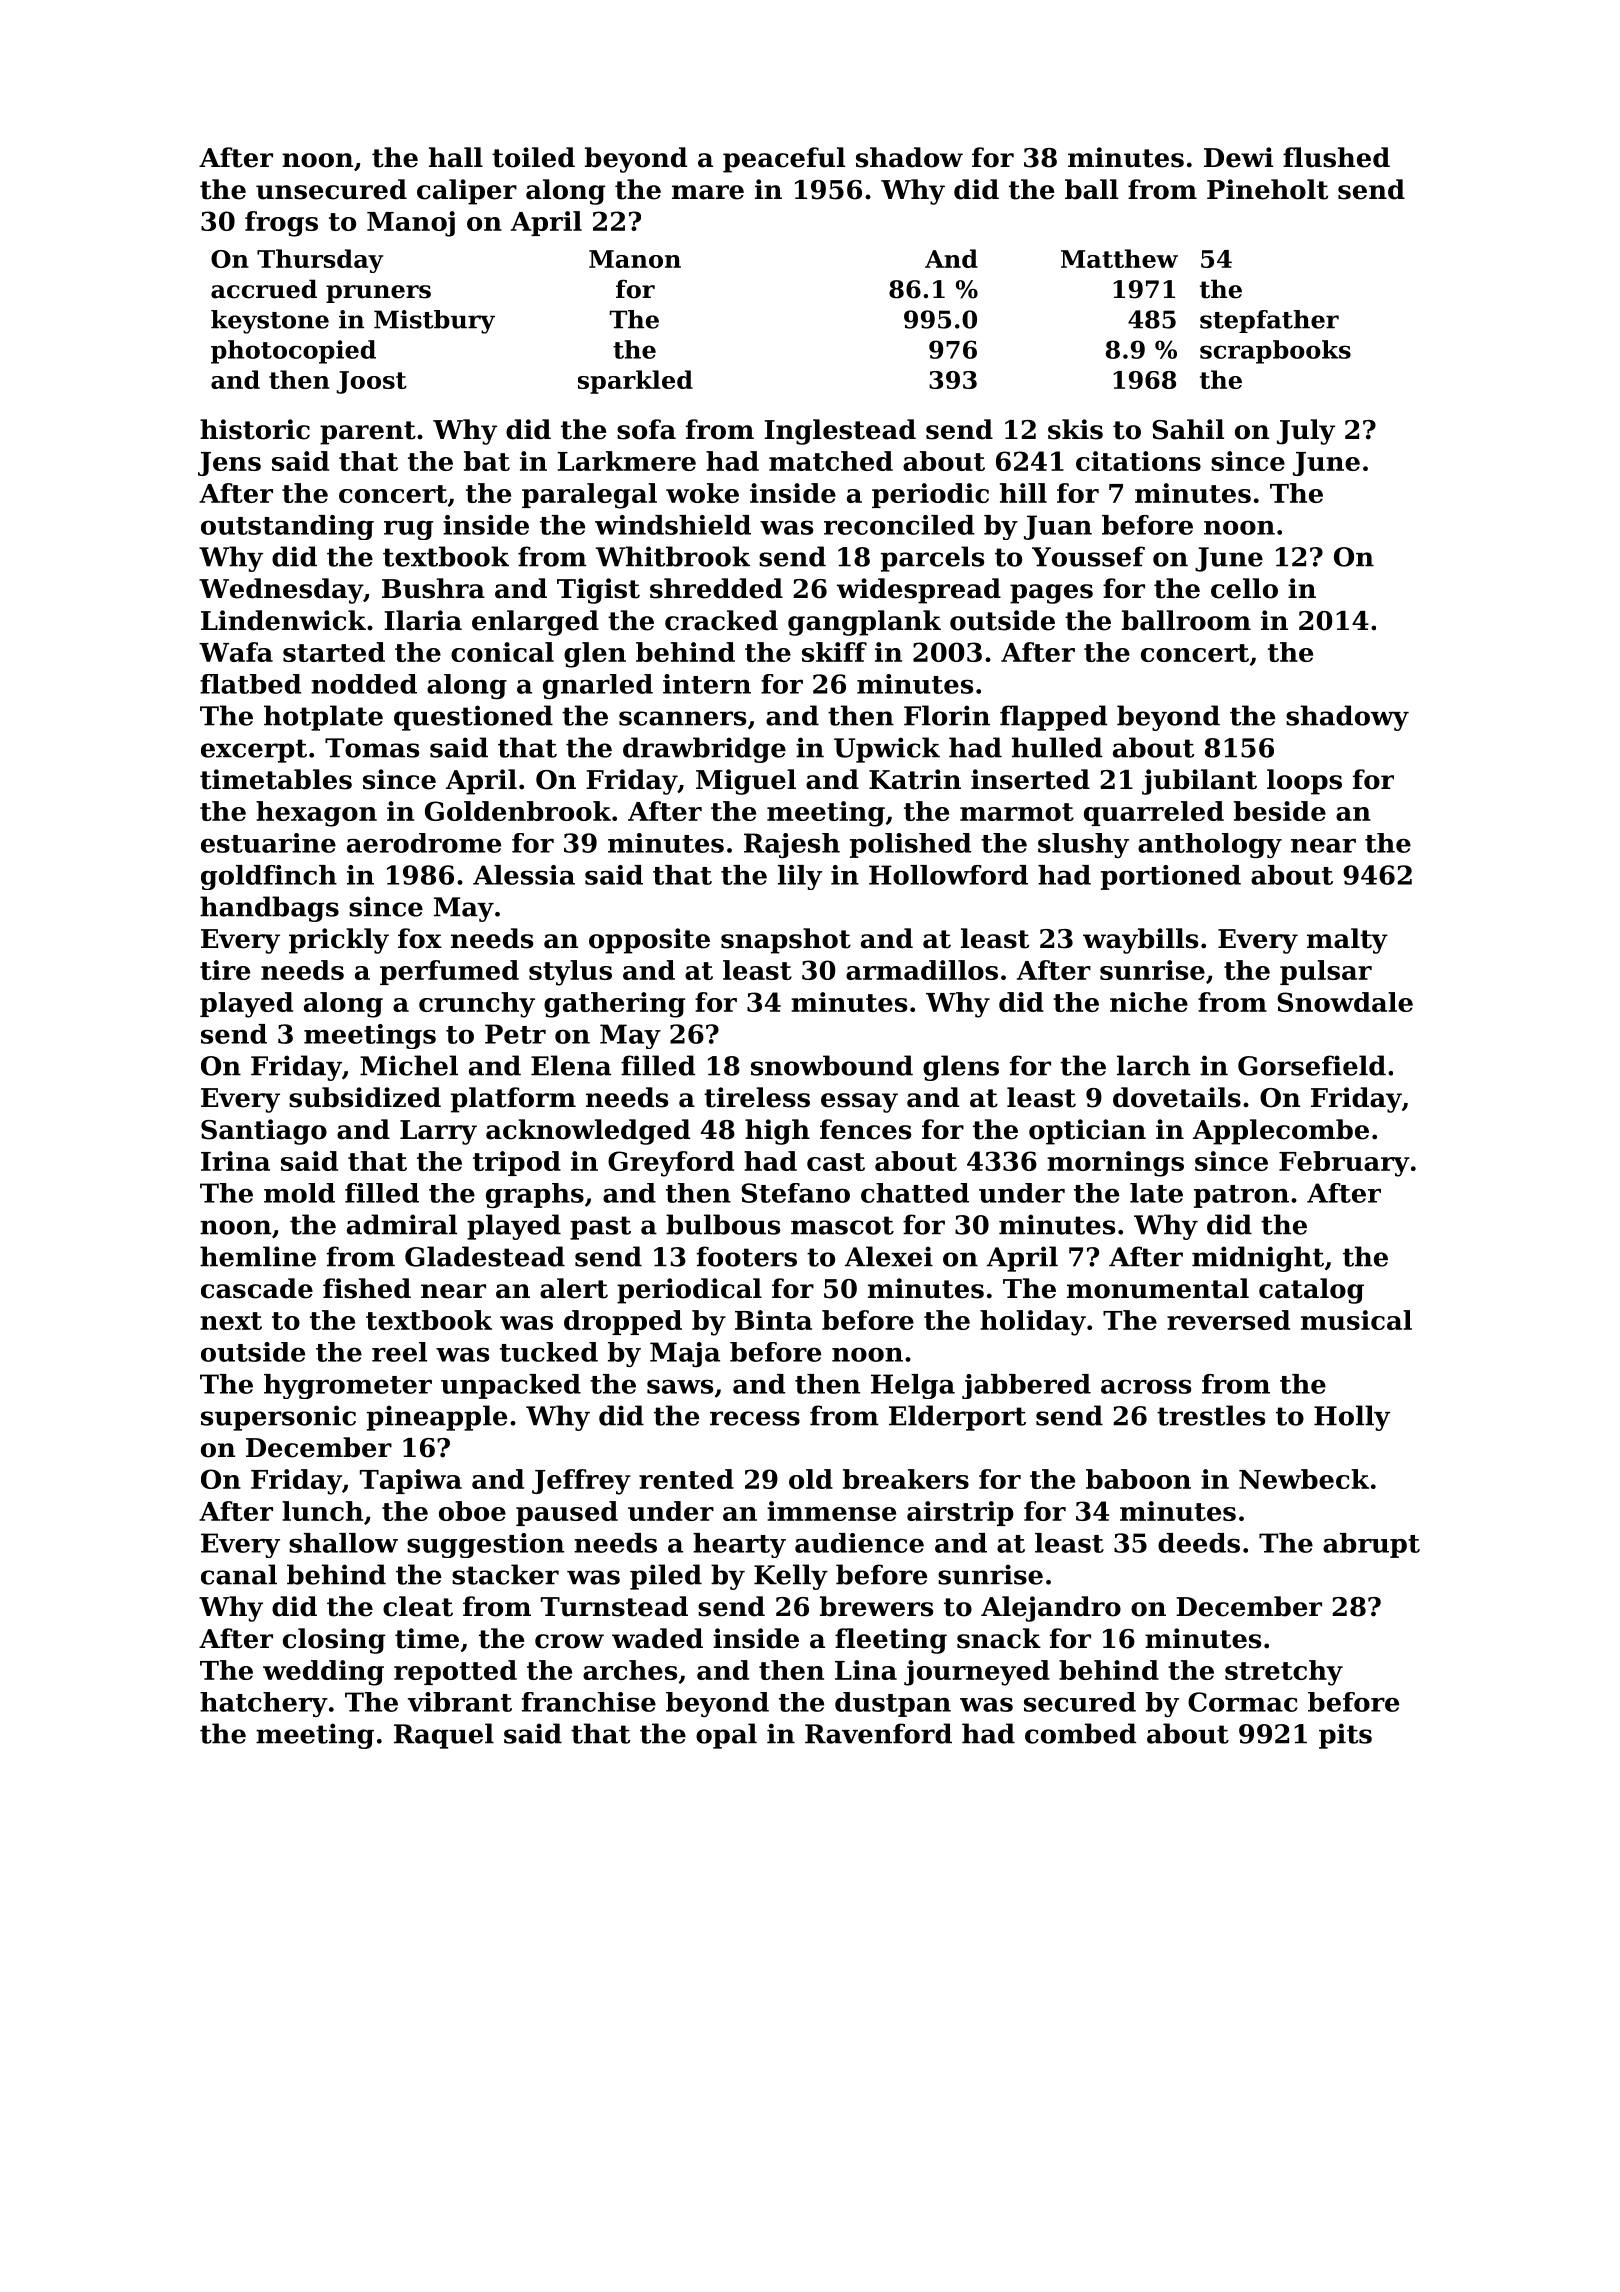 This screenshot has height=2292, width=1620. What do you see at coordinates (433, 588) in the screenshot?
I see `Bushra` at bounding box center [433, 588].
